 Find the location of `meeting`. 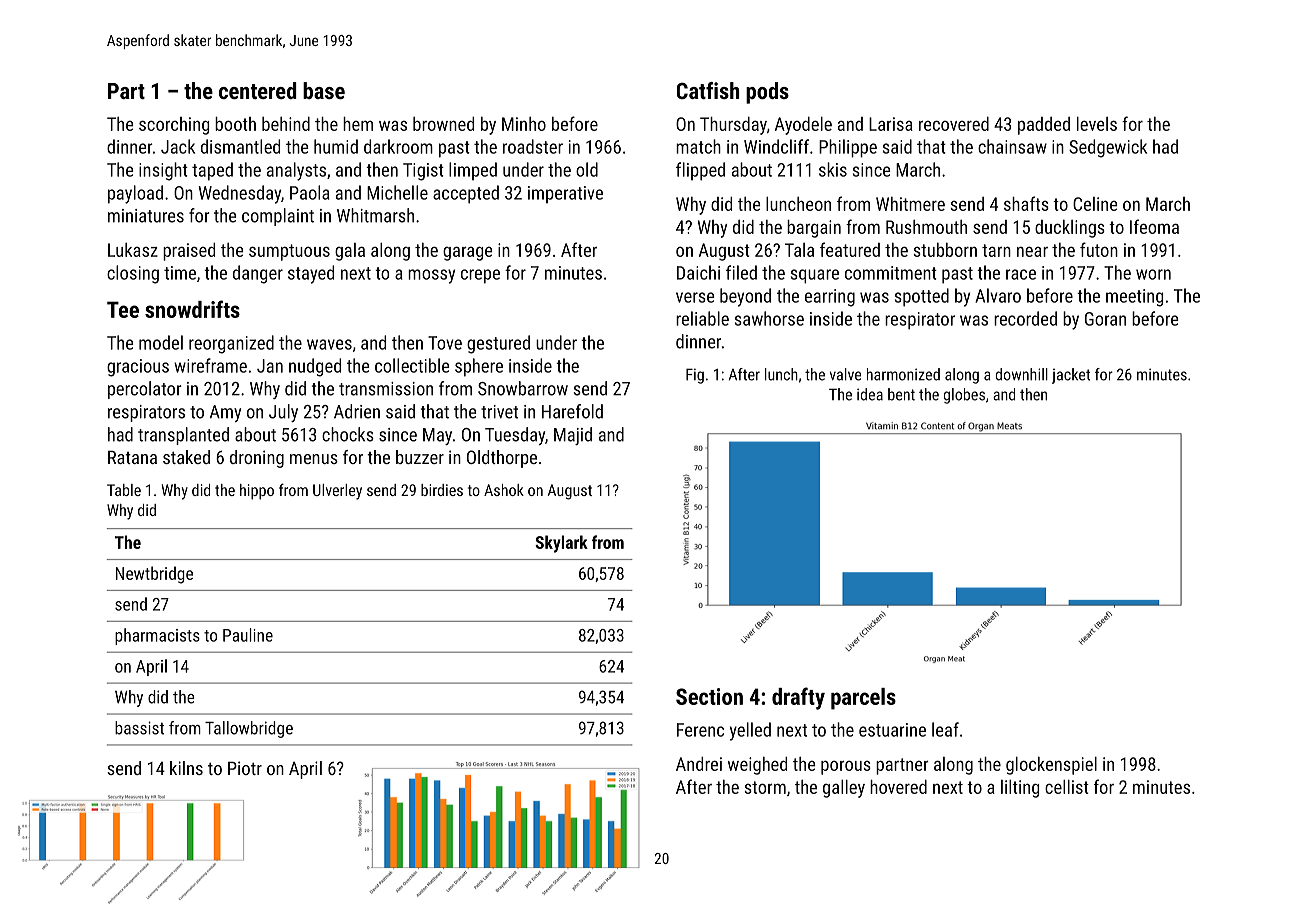

meeting is located at coordinates (1134, 298).
